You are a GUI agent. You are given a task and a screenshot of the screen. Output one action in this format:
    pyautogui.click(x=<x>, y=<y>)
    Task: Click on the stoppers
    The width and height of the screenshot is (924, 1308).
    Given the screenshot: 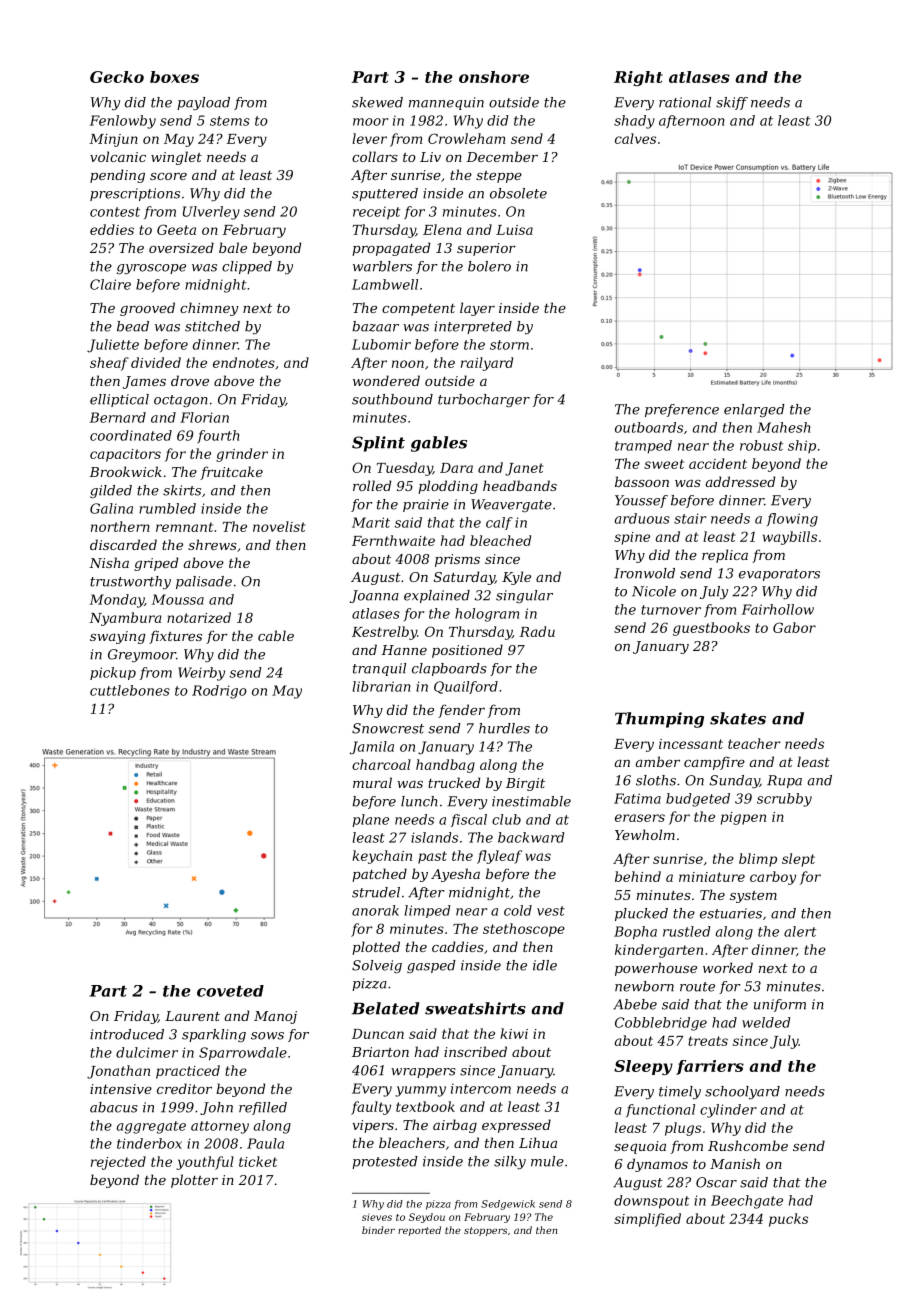 What is the action you would take?
    pyautogui.click(x=485, y=1231)
